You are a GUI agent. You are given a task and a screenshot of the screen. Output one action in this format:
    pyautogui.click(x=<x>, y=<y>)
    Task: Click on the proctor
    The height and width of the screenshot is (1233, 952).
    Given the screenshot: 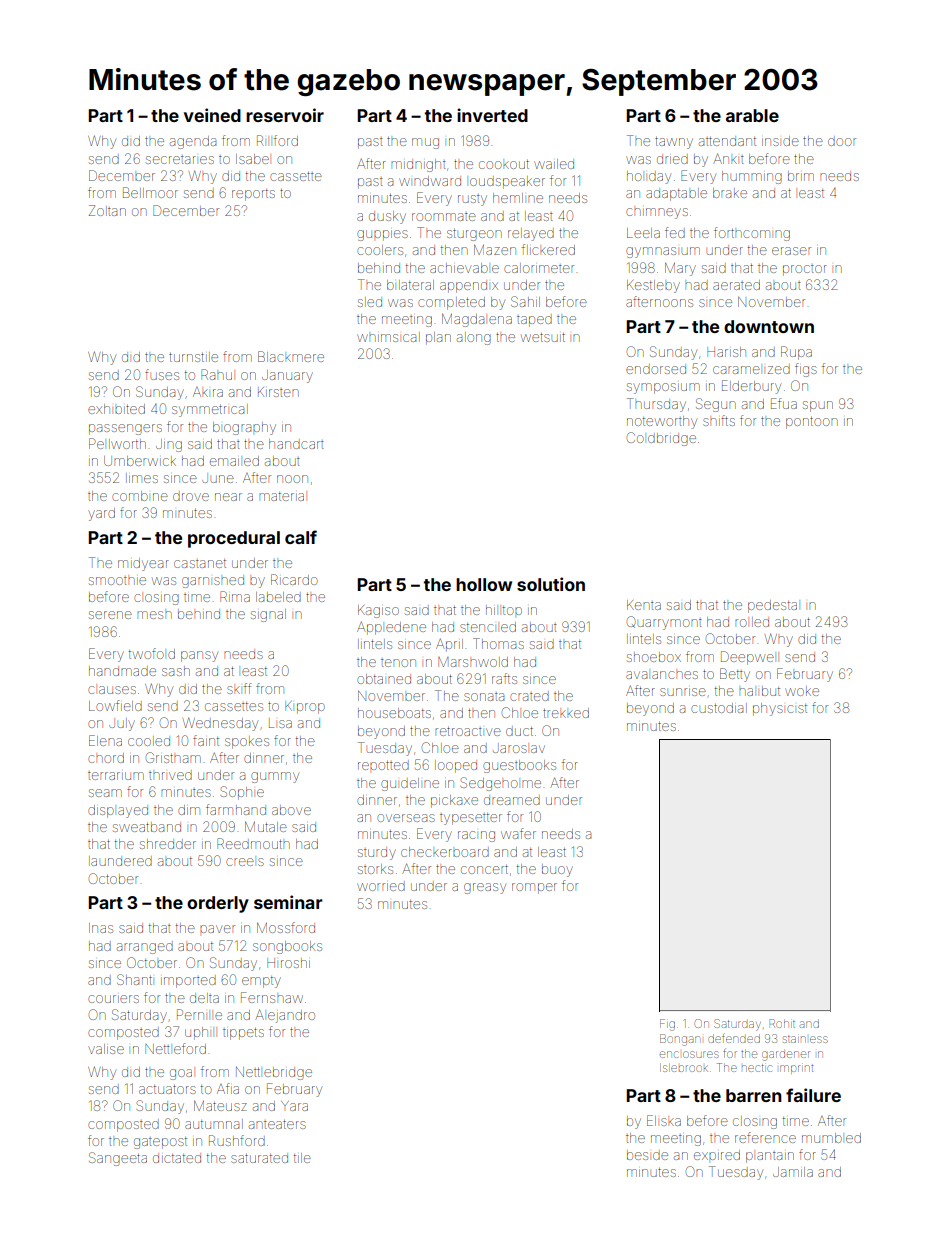 What is the action you would take?
    pyautogui.click(x=805, y=270)
